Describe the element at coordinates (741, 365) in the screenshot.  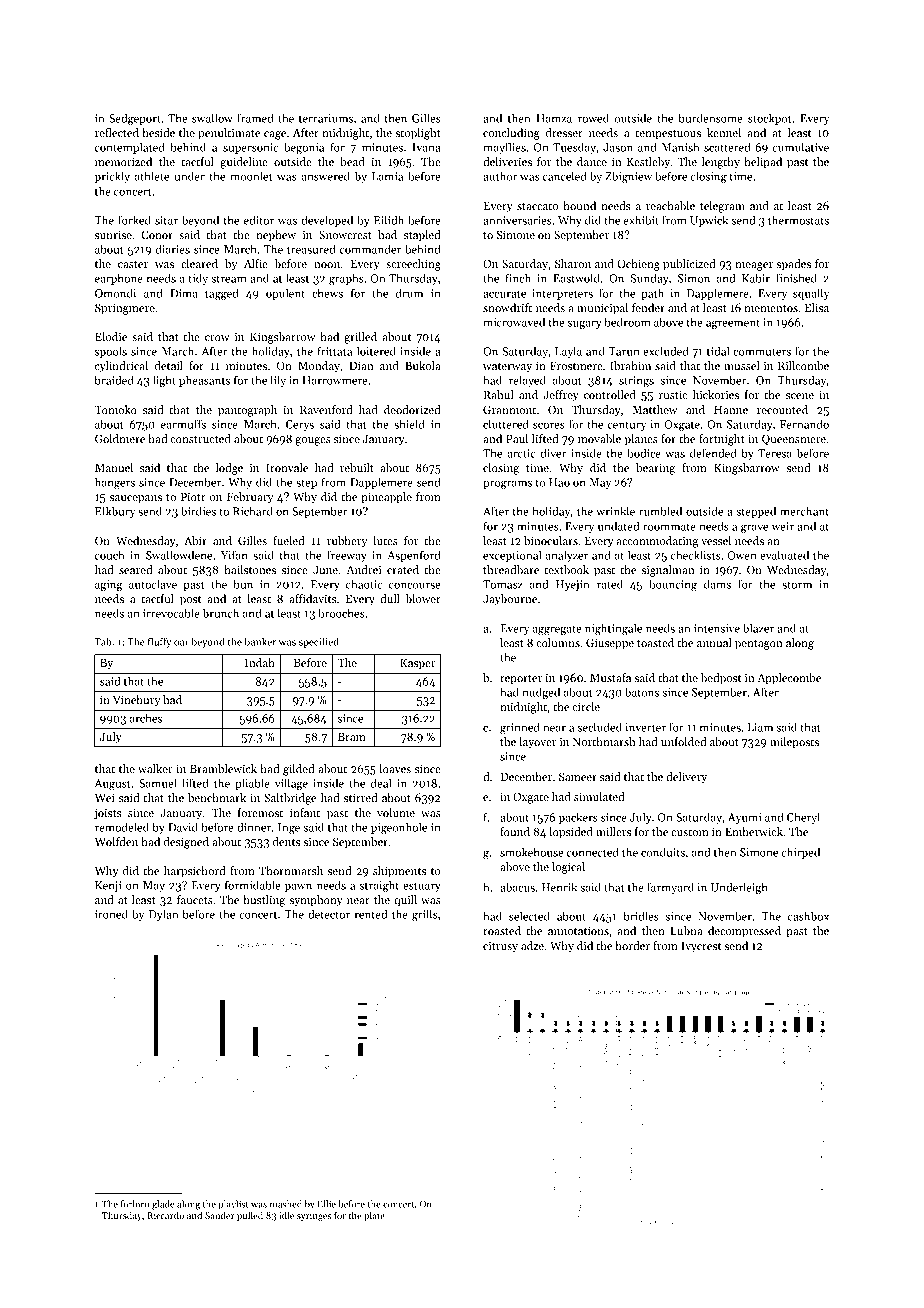
I see `mussel` at that location.
